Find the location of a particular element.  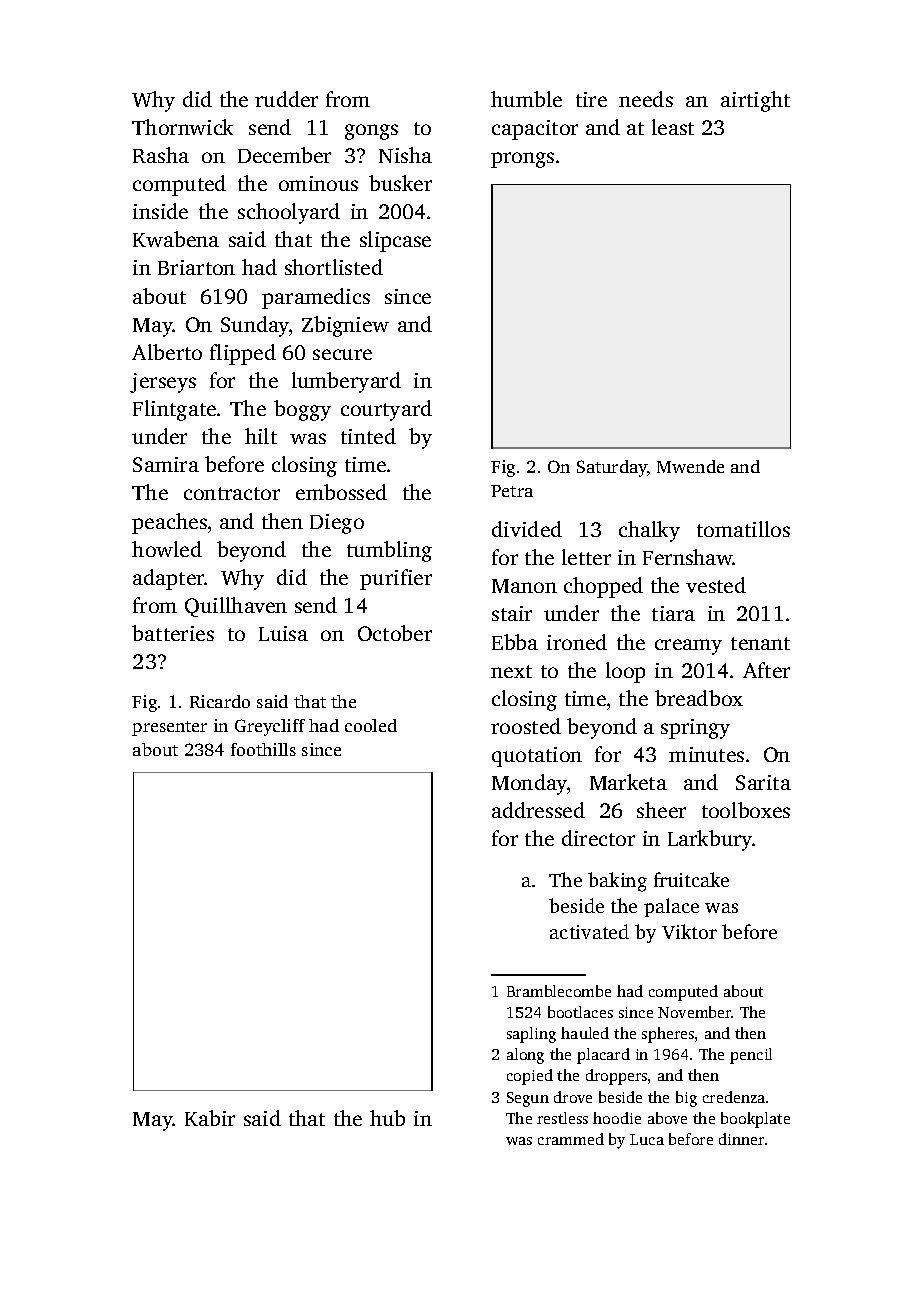

Briarton is located at coordinates (196, 267).
